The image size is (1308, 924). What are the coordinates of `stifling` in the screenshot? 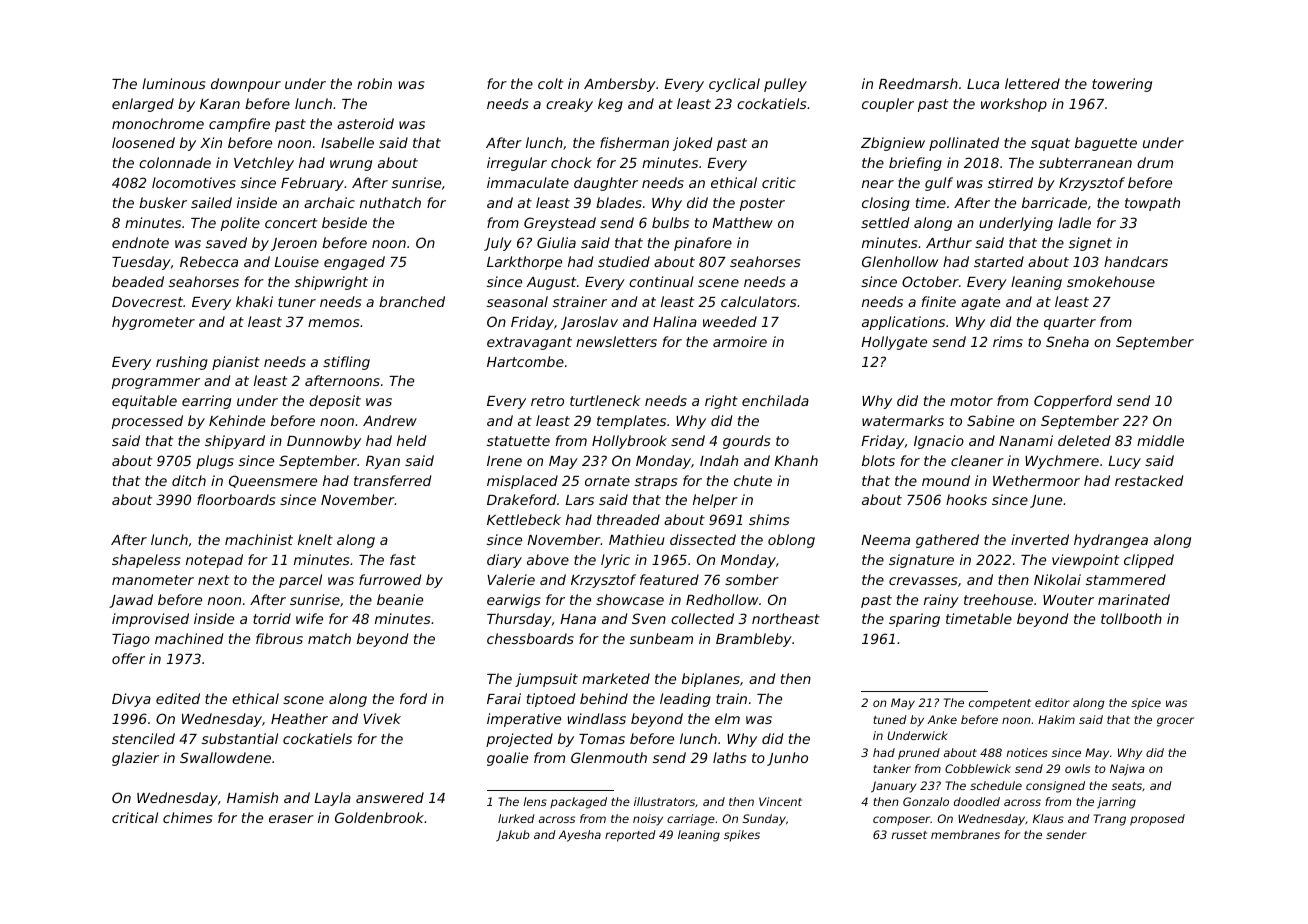 It's located at (346, 363).
